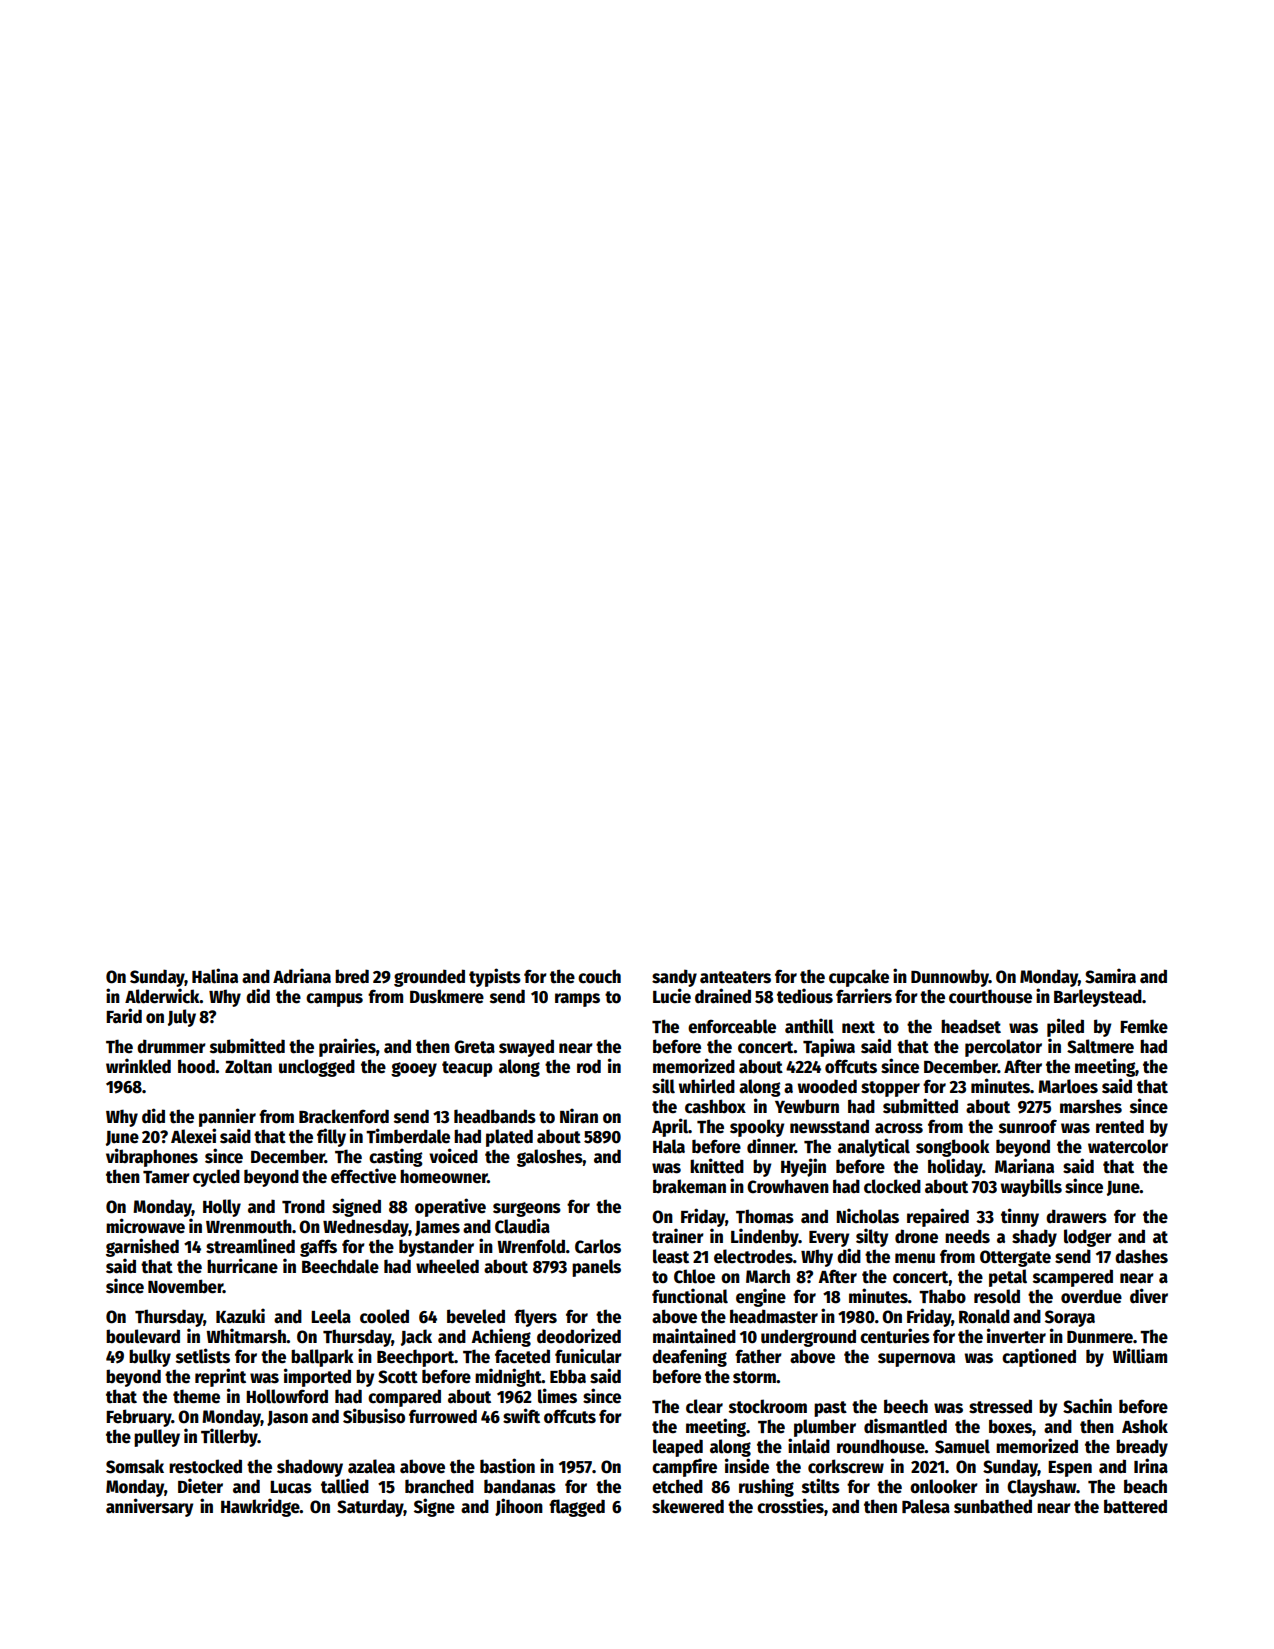 The image size is (1274, 1649). I want to click on electrodes, so click(753, 1256).
